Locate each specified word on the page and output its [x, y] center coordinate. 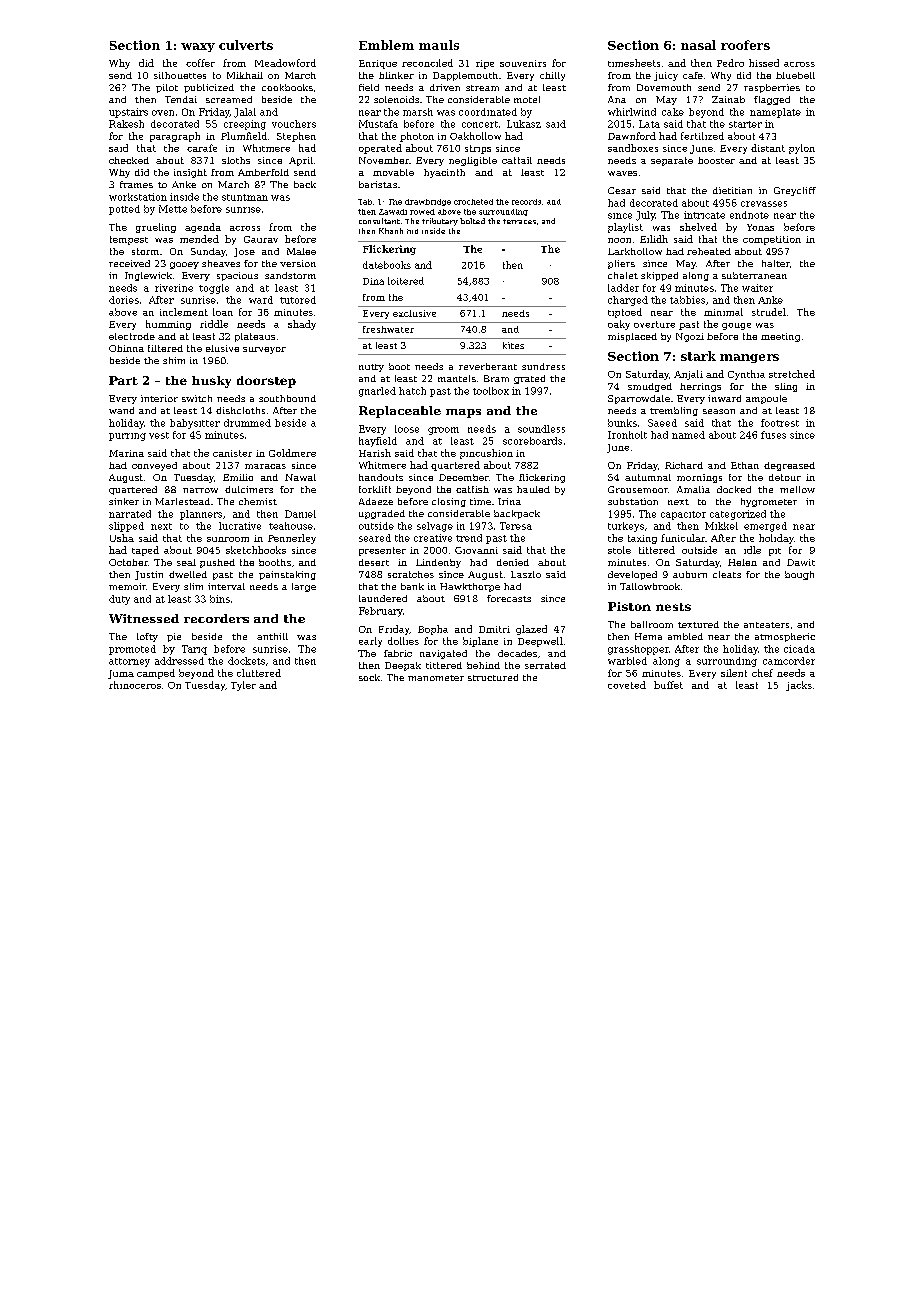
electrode [132, 336]
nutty [371, 368]
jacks [799, 686]
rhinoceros [135, 685]
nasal [698, 45]
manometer [436, 678]
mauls [439, 45]
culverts [246, 45]
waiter [757, 288]
